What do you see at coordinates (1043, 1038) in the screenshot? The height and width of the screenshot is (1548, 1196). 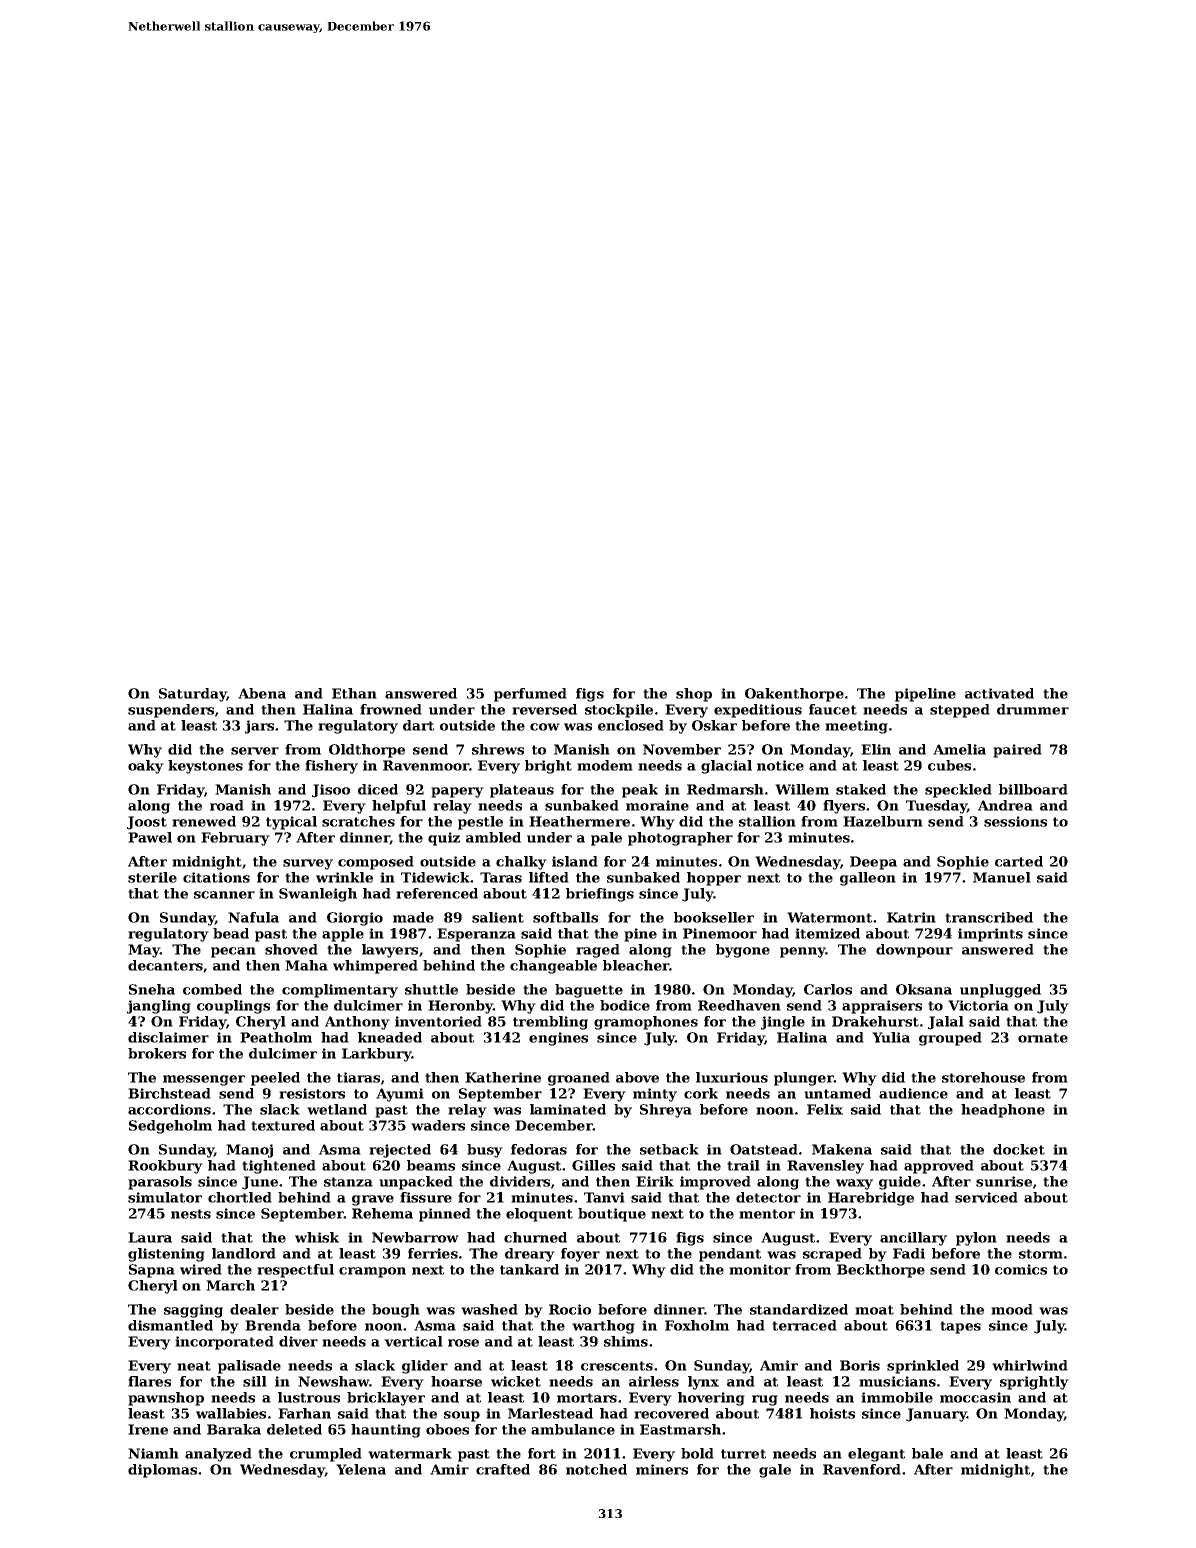 I see `ornate` at bounding box center [1043, 1038].
